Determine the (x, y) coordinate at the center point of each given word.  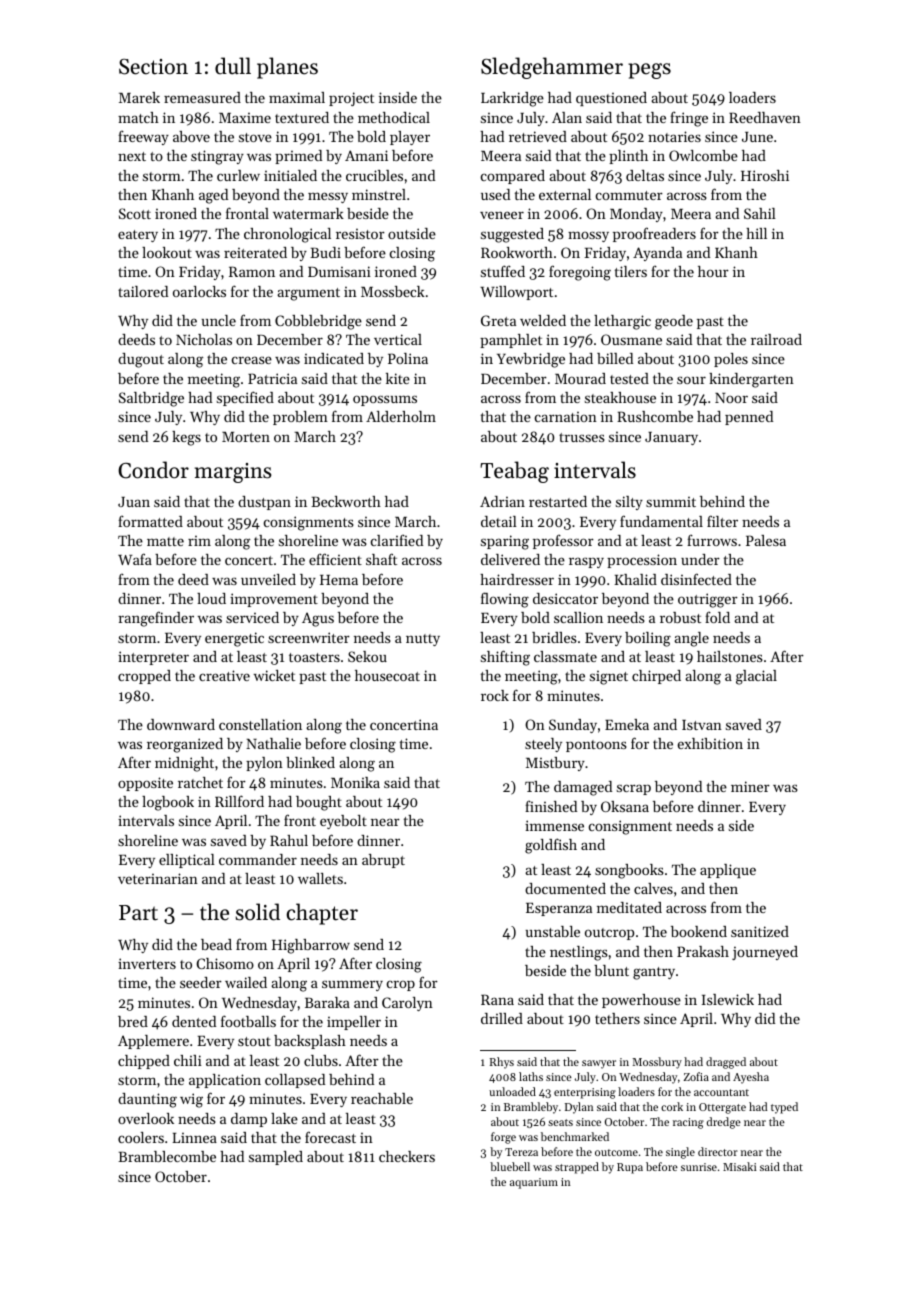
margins (233, 473)
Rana (497, 999)
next (132, 156)
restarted (558, 501)
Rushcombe (655, 416)
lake (284, 1118)
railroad (776, 339)
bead (216, 944)
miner (750, 786)
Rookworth (517, 252)
